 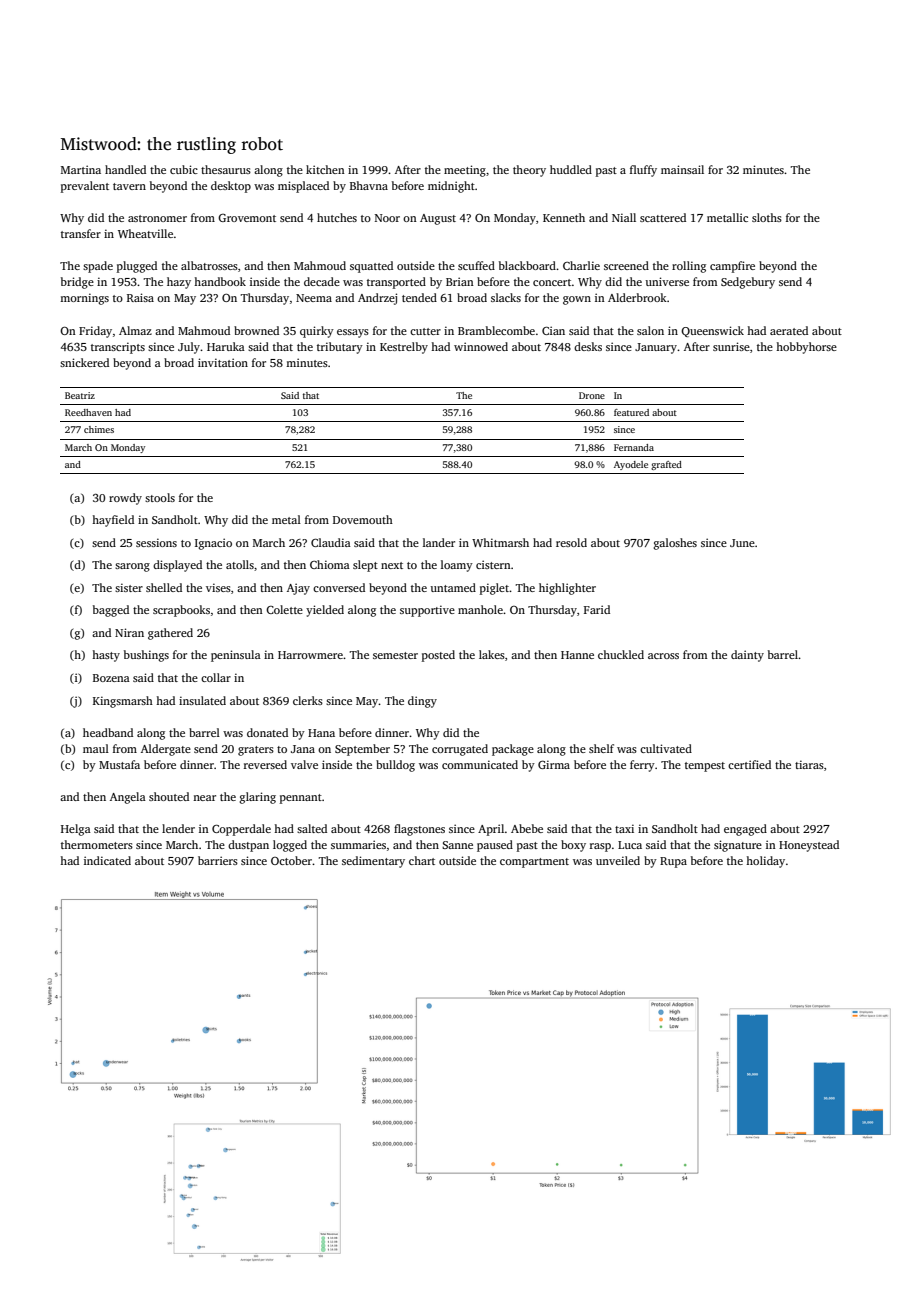 What do you see at coordinates (588, 346) in the document?
I see `desks` at bounding box center [588, 346].
